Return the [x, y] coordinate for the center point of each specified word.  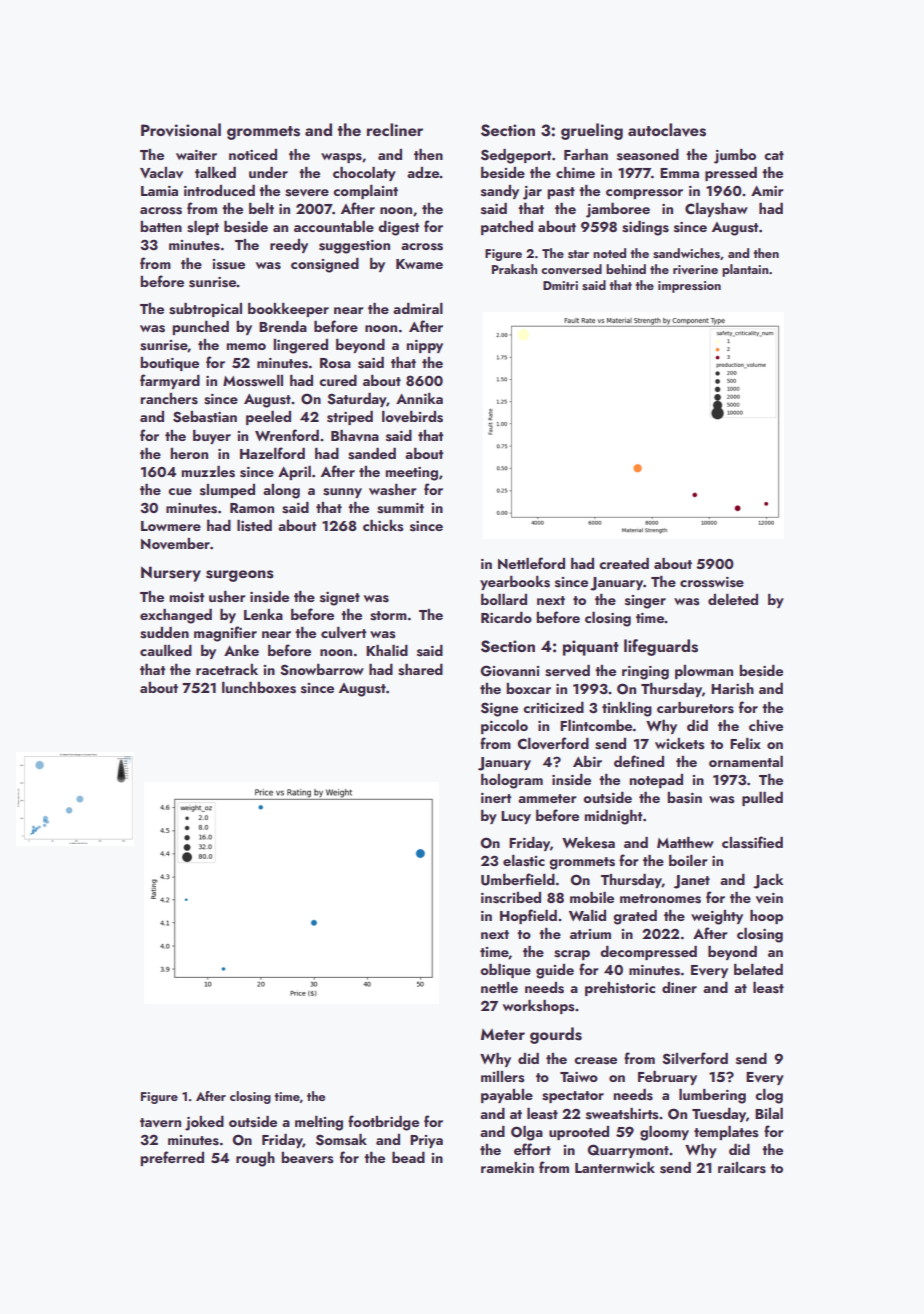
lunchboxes [259, 688]
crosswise [712, 582]
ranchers [169, 399]
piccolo [504, 727]
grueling [592, 131]
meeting [412, 474]
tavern [160, 1122]
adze [423, 172]
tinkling [627, 709]
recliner [395, 129]
